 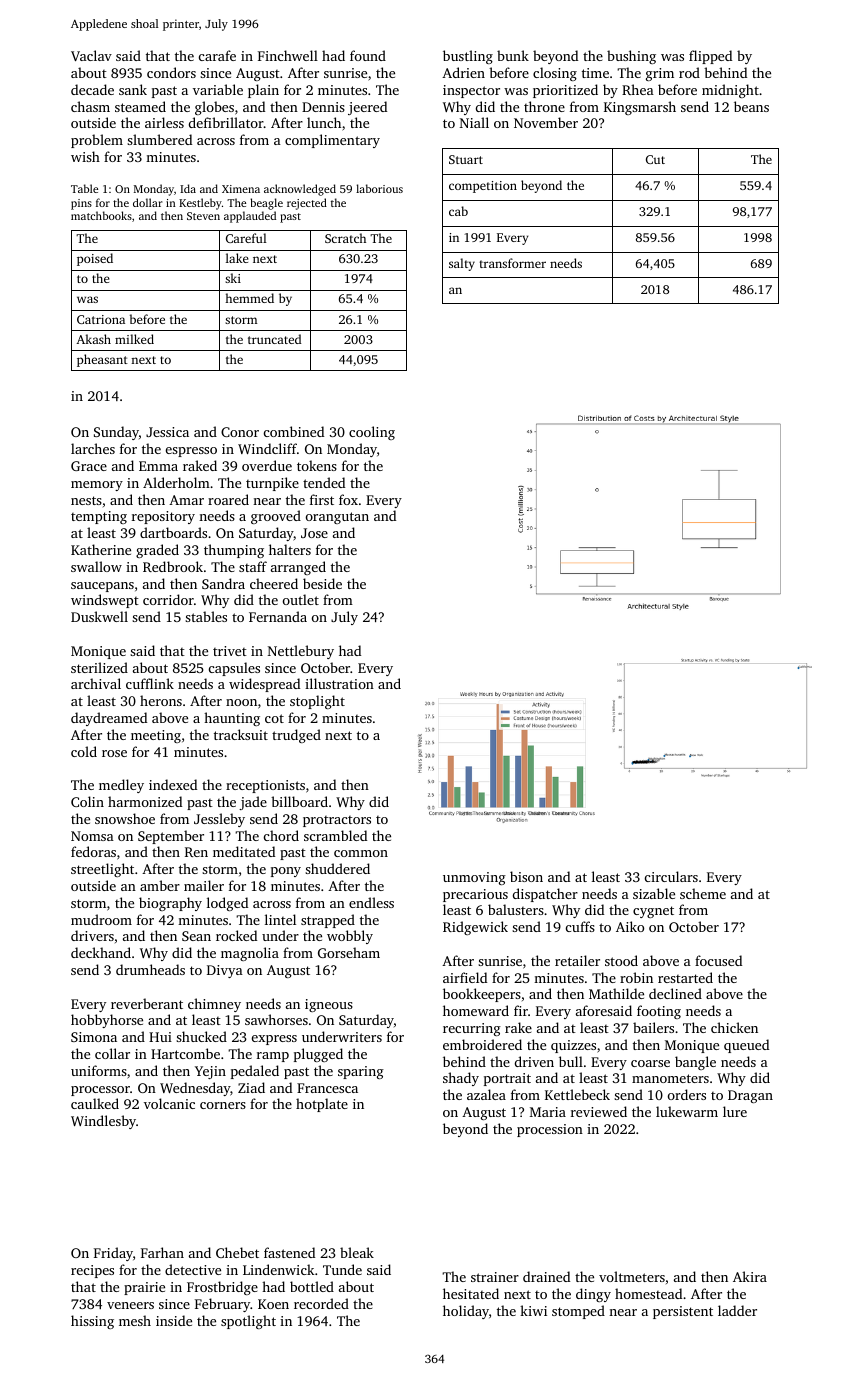 I want to click on Kingsmarsh, so click(x=640, y=108).
